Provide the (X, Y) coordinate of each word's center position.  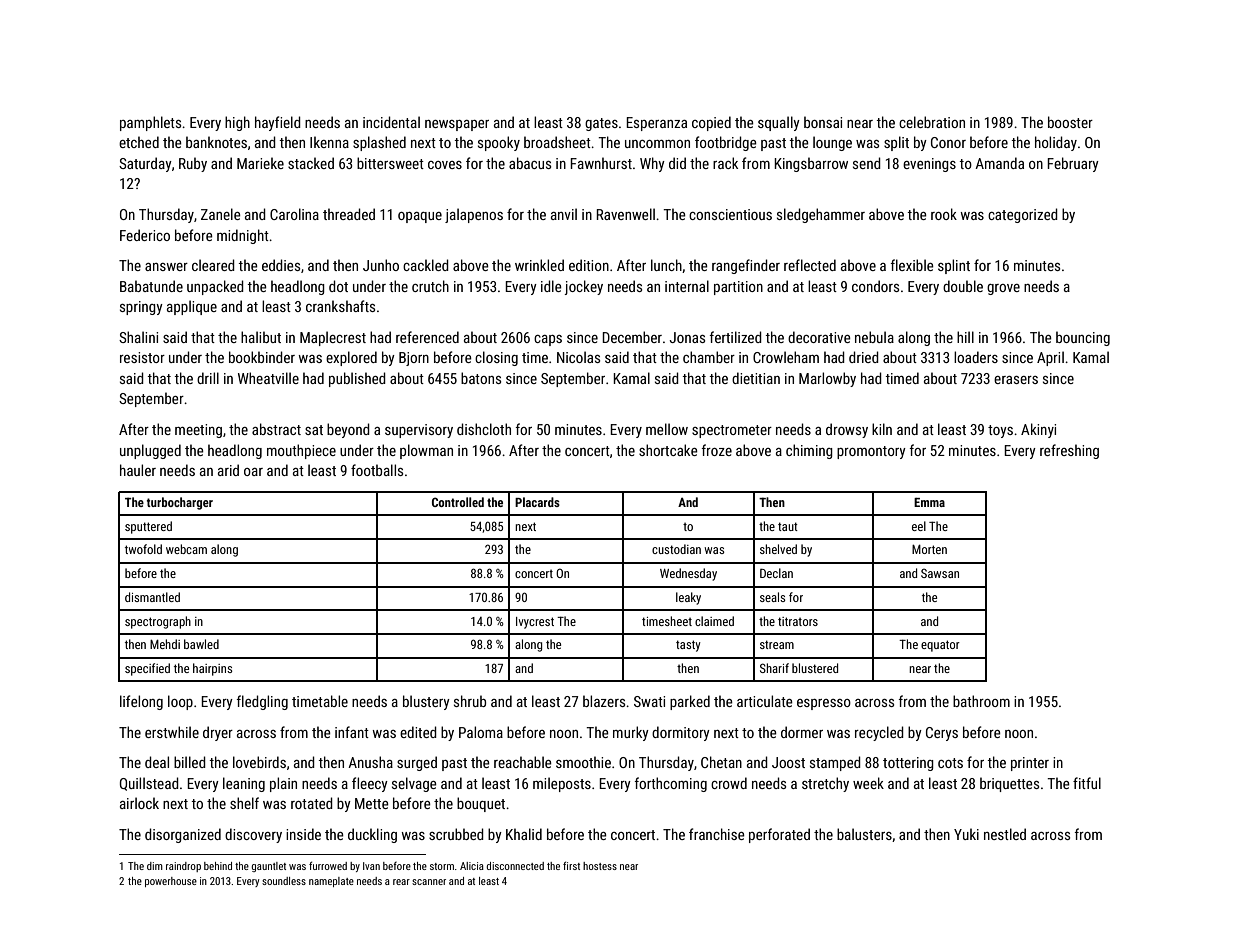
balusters (864, 834)
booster (1070, 122)
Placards (537, 502)
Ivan (371, 866)
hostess (600, 866)
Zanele (221, 214)
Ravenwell (625, 214)
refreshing (1069, 451)
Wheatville (268, 378)
